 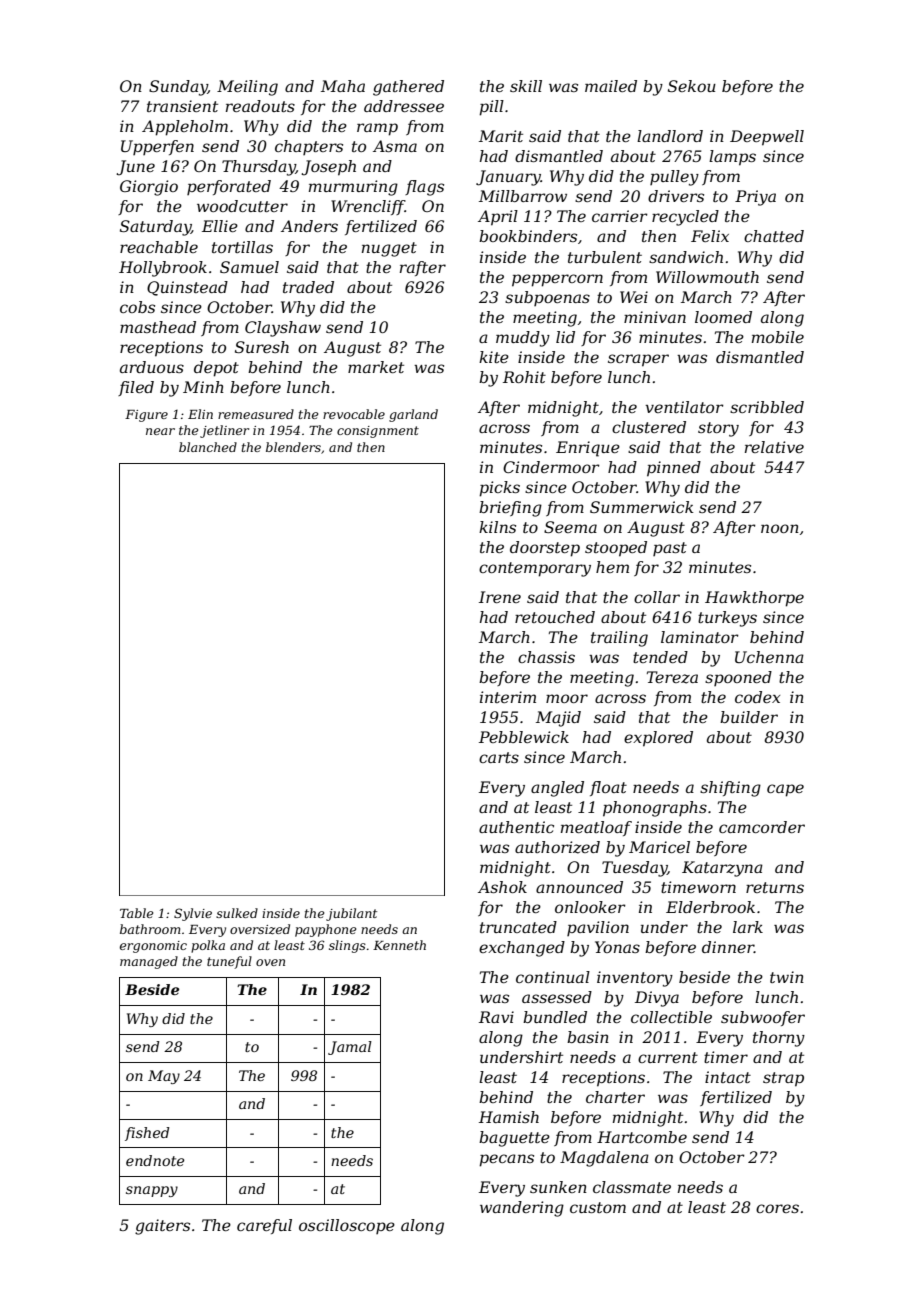 I want to click on tuneful, so click(x=229, y=962).
